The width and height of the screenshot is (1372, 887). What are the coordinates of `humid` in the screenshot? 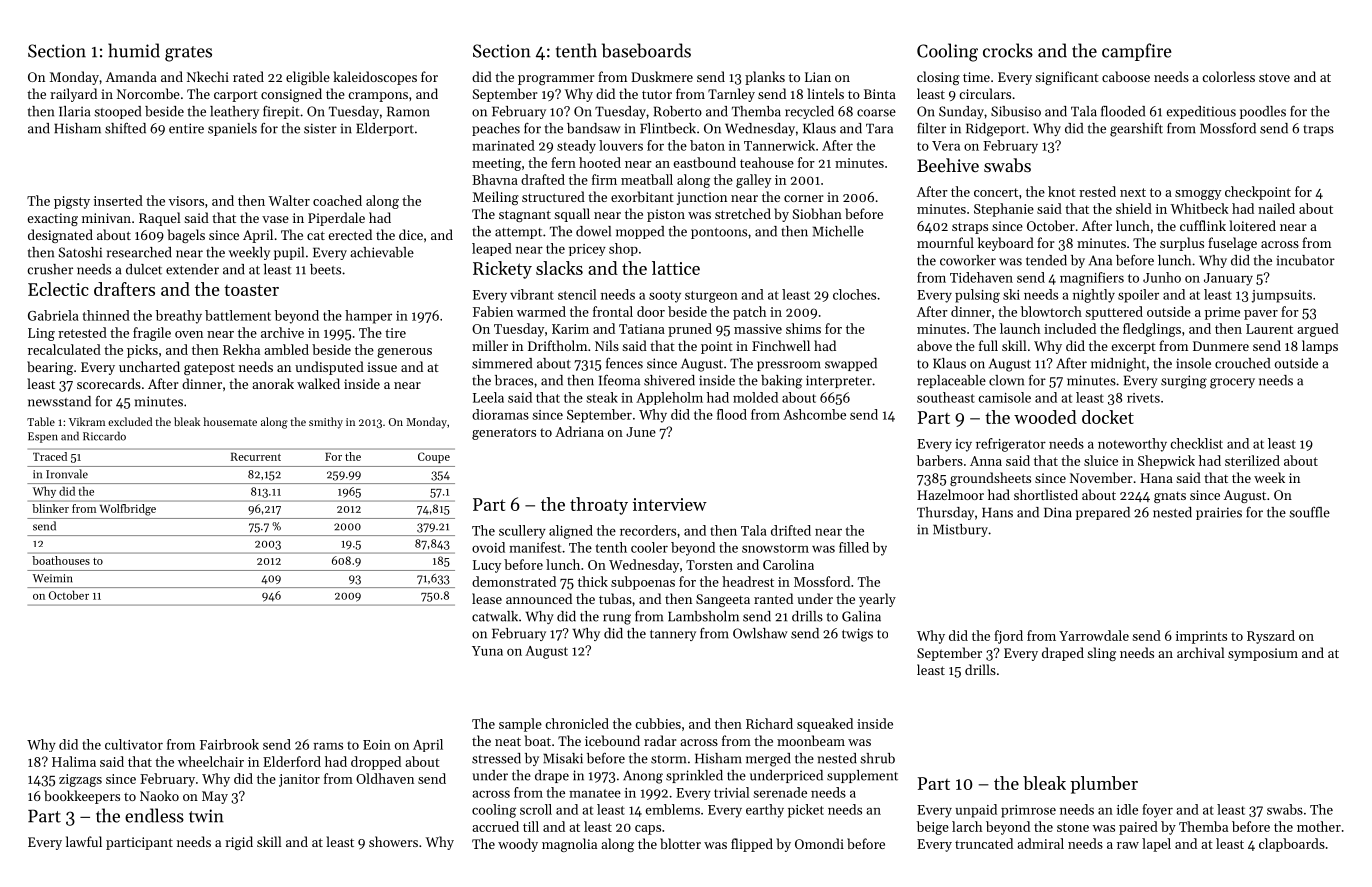 It's located at (134, 50).
